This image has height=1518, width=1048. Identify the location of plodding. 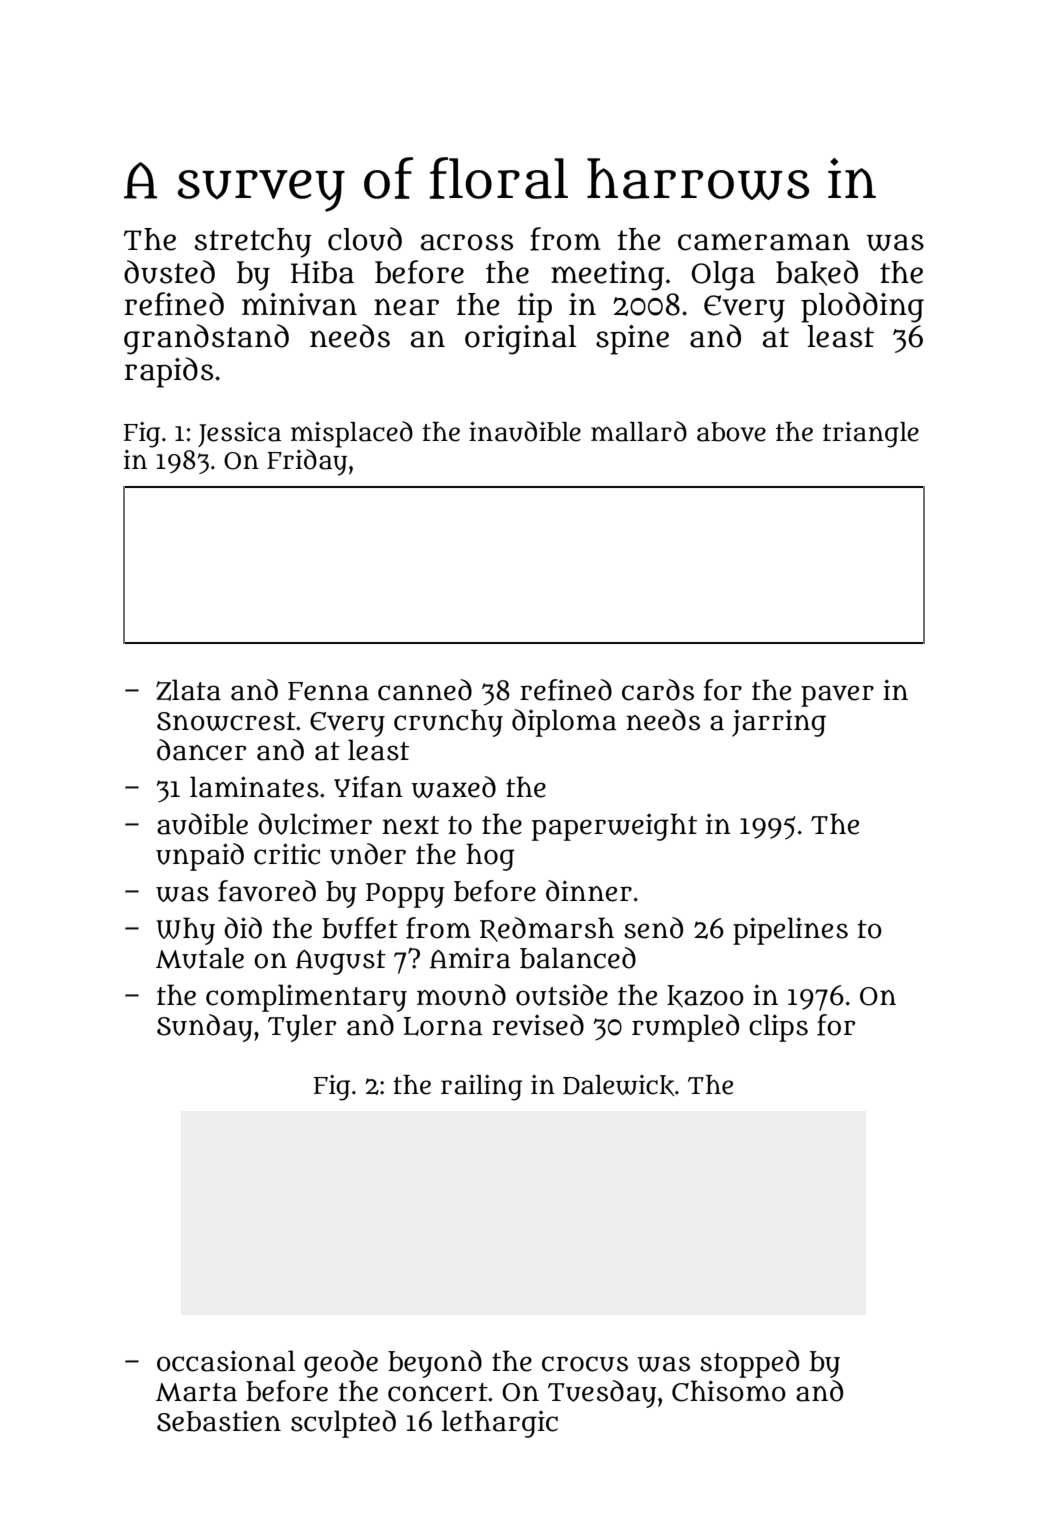
(862, 307).
